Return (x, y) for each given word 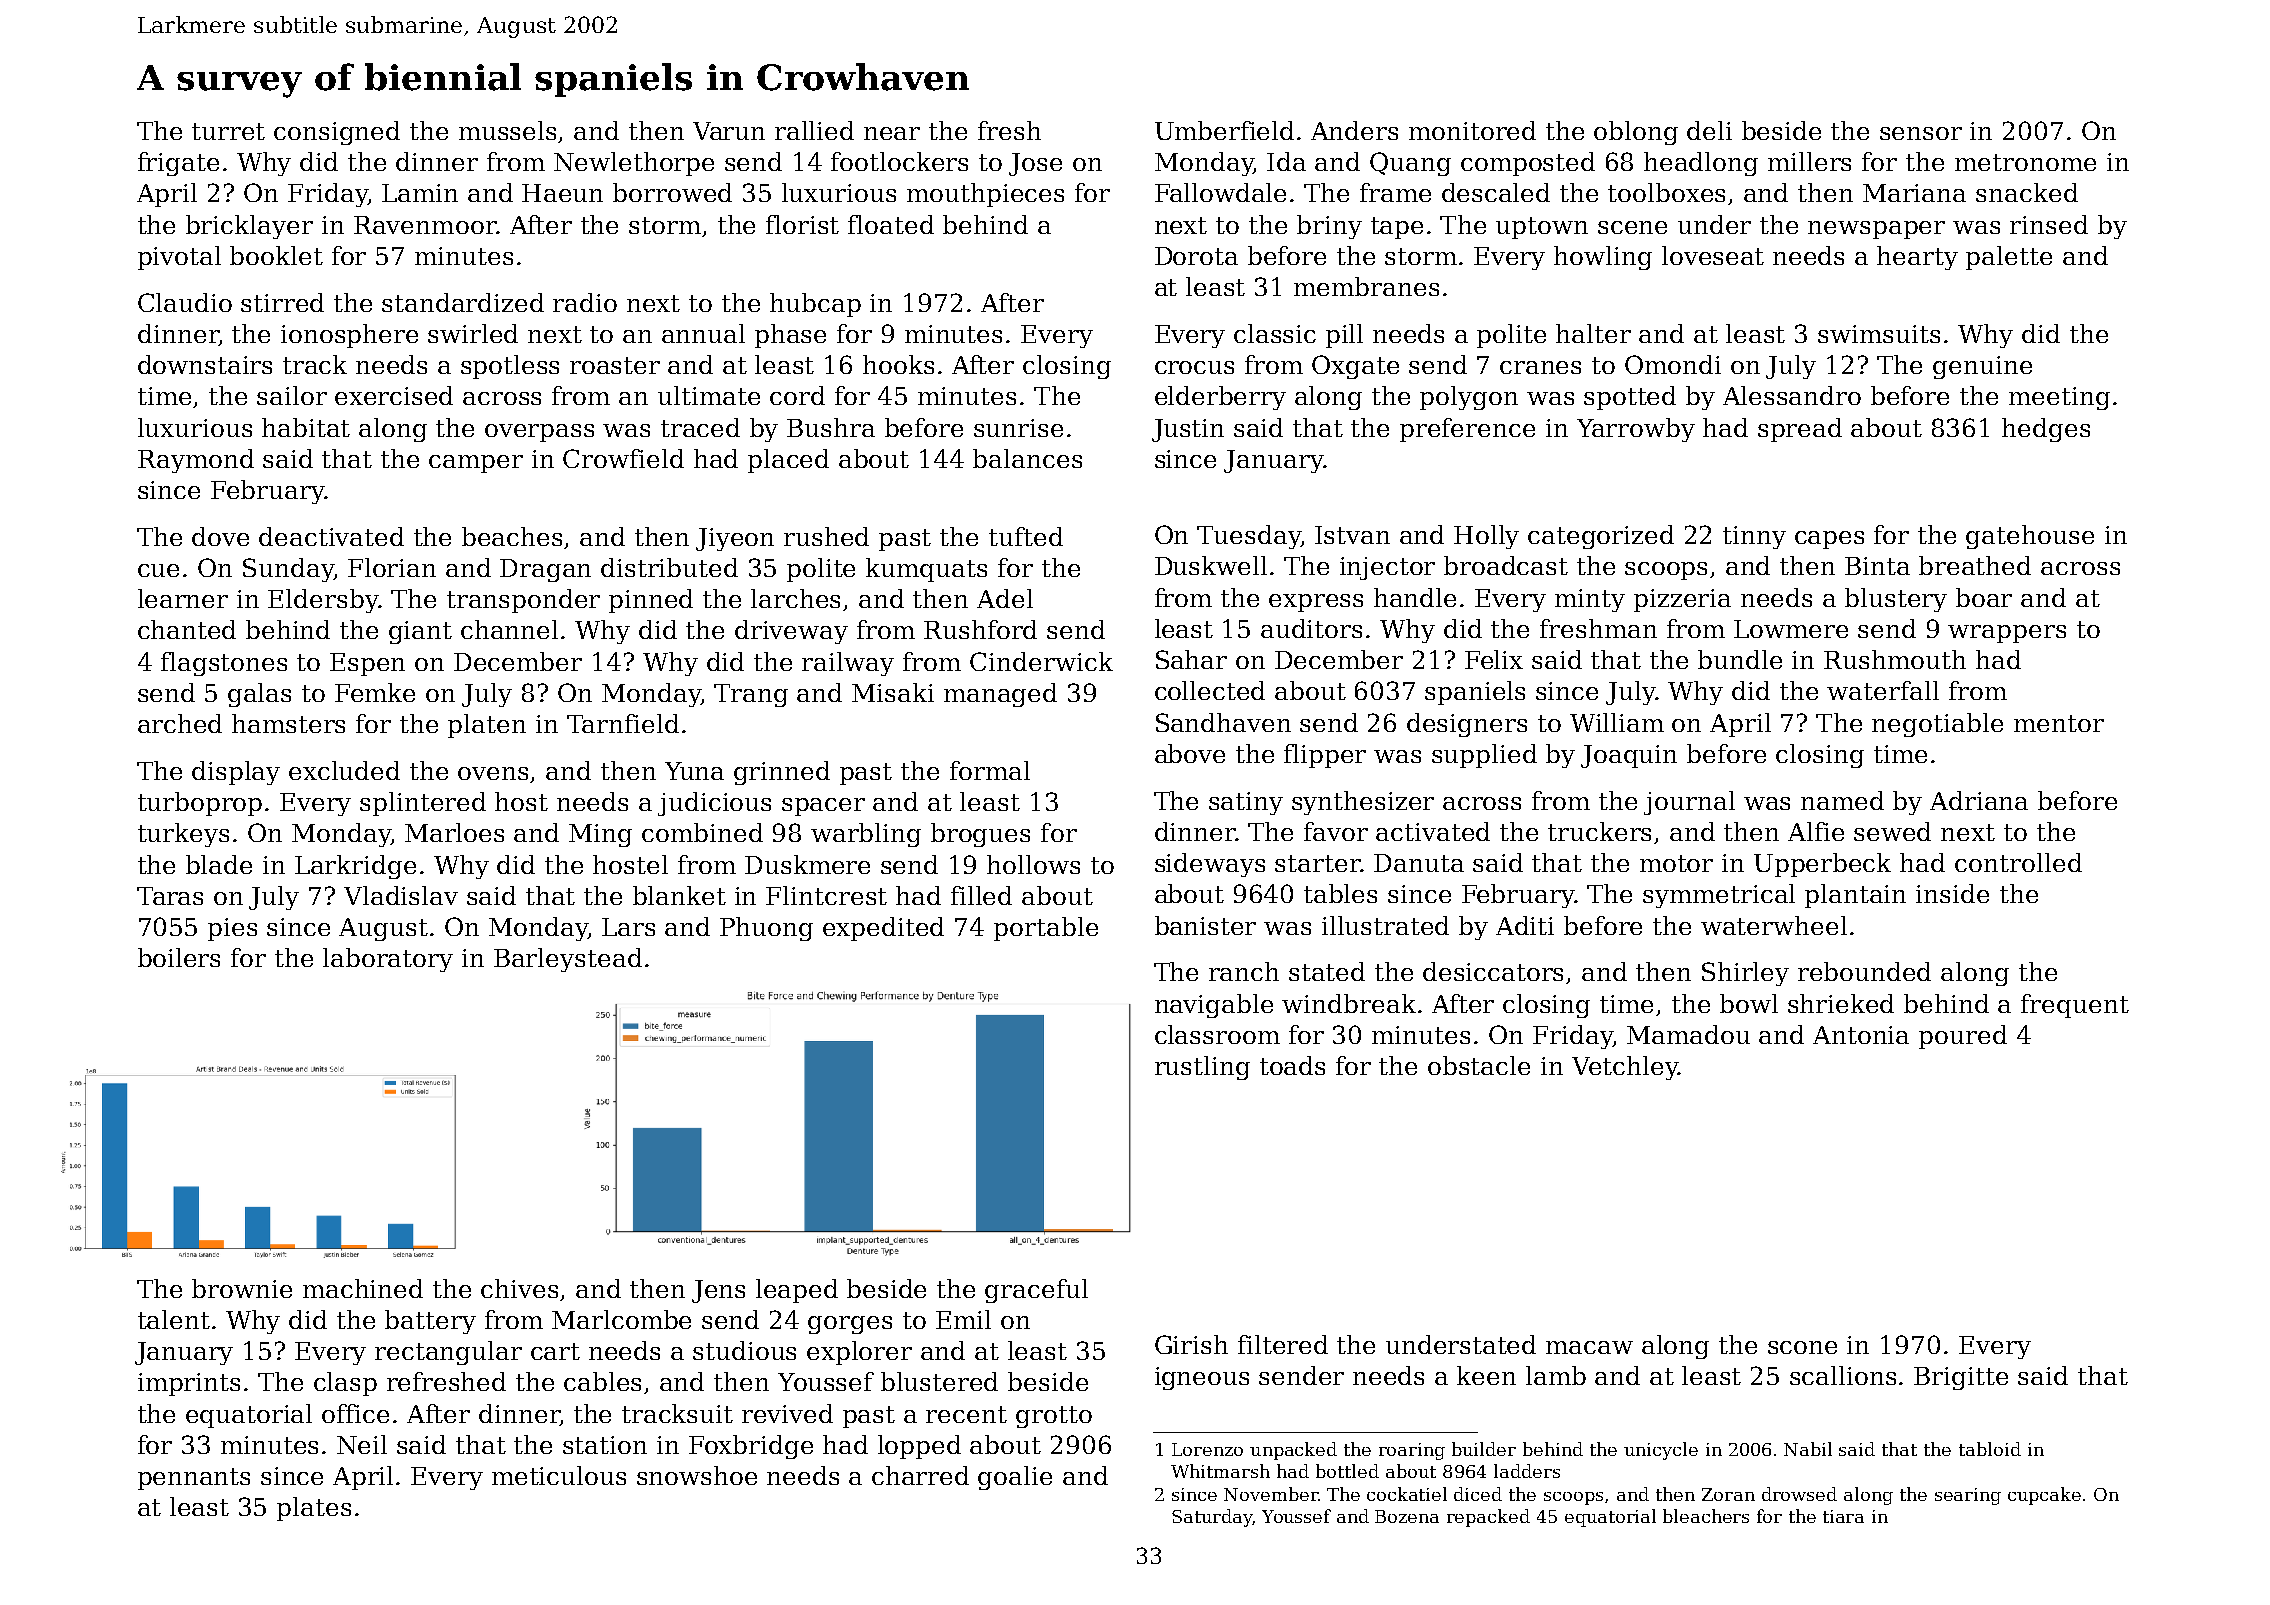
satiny (1246, 803)
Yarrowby (1636, 430)
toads (1292, 1065)
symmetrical (1719, 896)
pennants (194, 1479)
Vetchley (1625, 1068)
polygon (1469, 398)
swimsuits (1879, 334)
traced (700, 427)
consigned (337, 133)
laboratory (388, 960)
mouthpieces (985, 195)
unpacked (1293, 1451)
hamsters (288, 723)
